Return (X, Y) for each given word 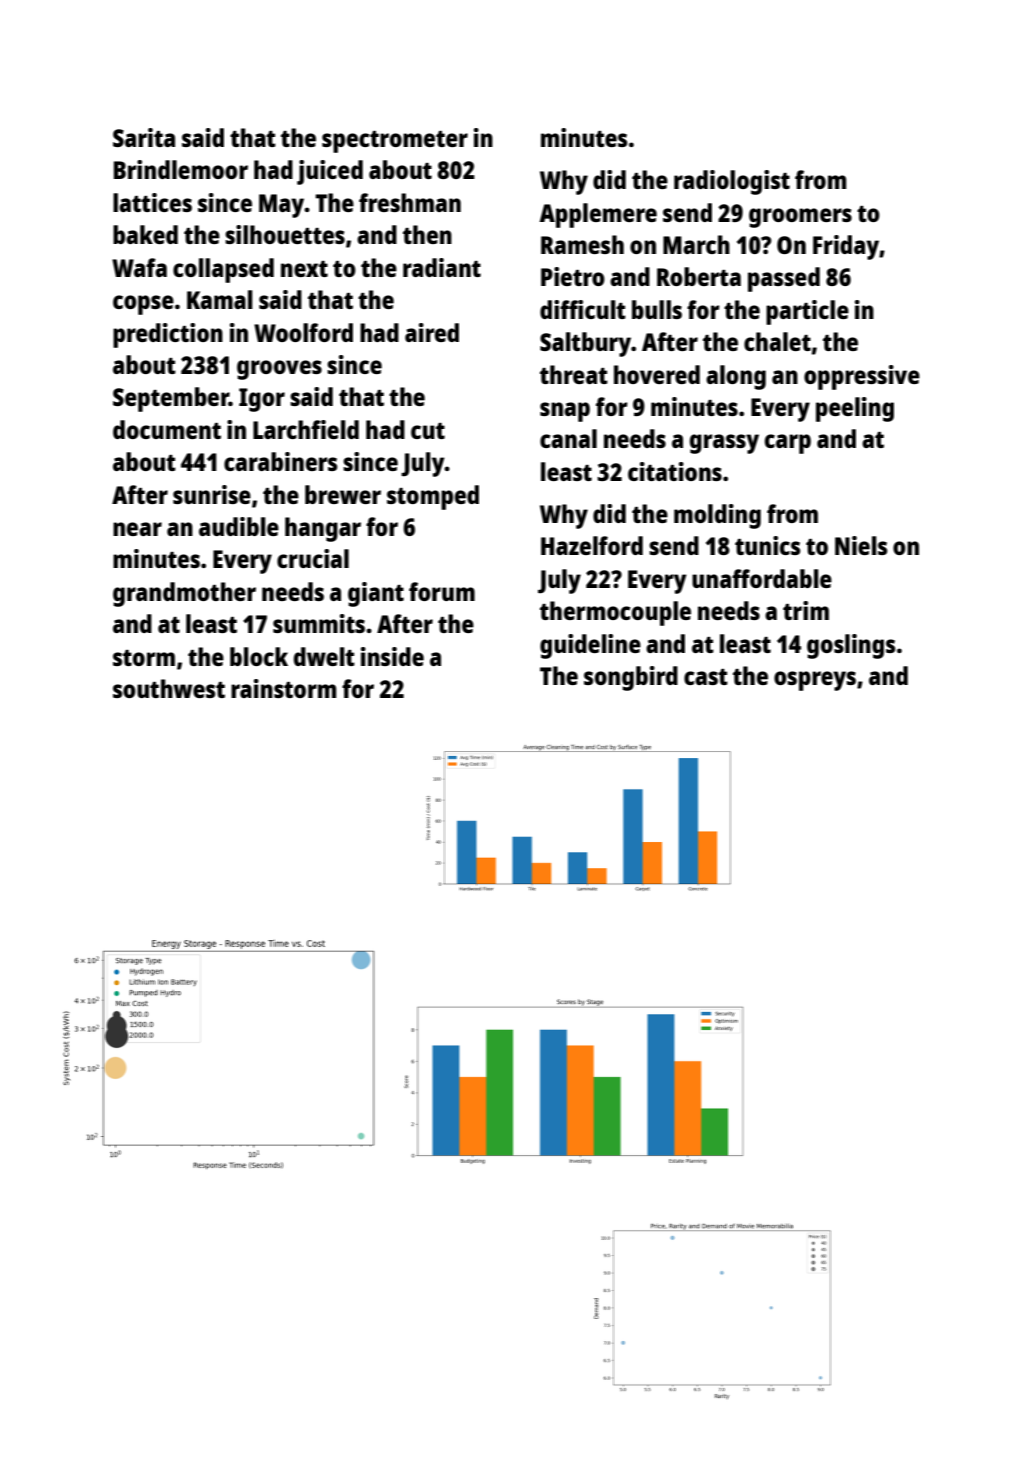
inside (392, 656)
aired (432, 332)
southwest (169, 688)
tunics (767, 545)
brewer (343, 494)
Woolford (303, 332)
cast (706, 677)
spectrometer (395, 142)
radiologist (732, 182)
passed (784, 279)
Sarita (144, 137)
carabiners (280, 461)
